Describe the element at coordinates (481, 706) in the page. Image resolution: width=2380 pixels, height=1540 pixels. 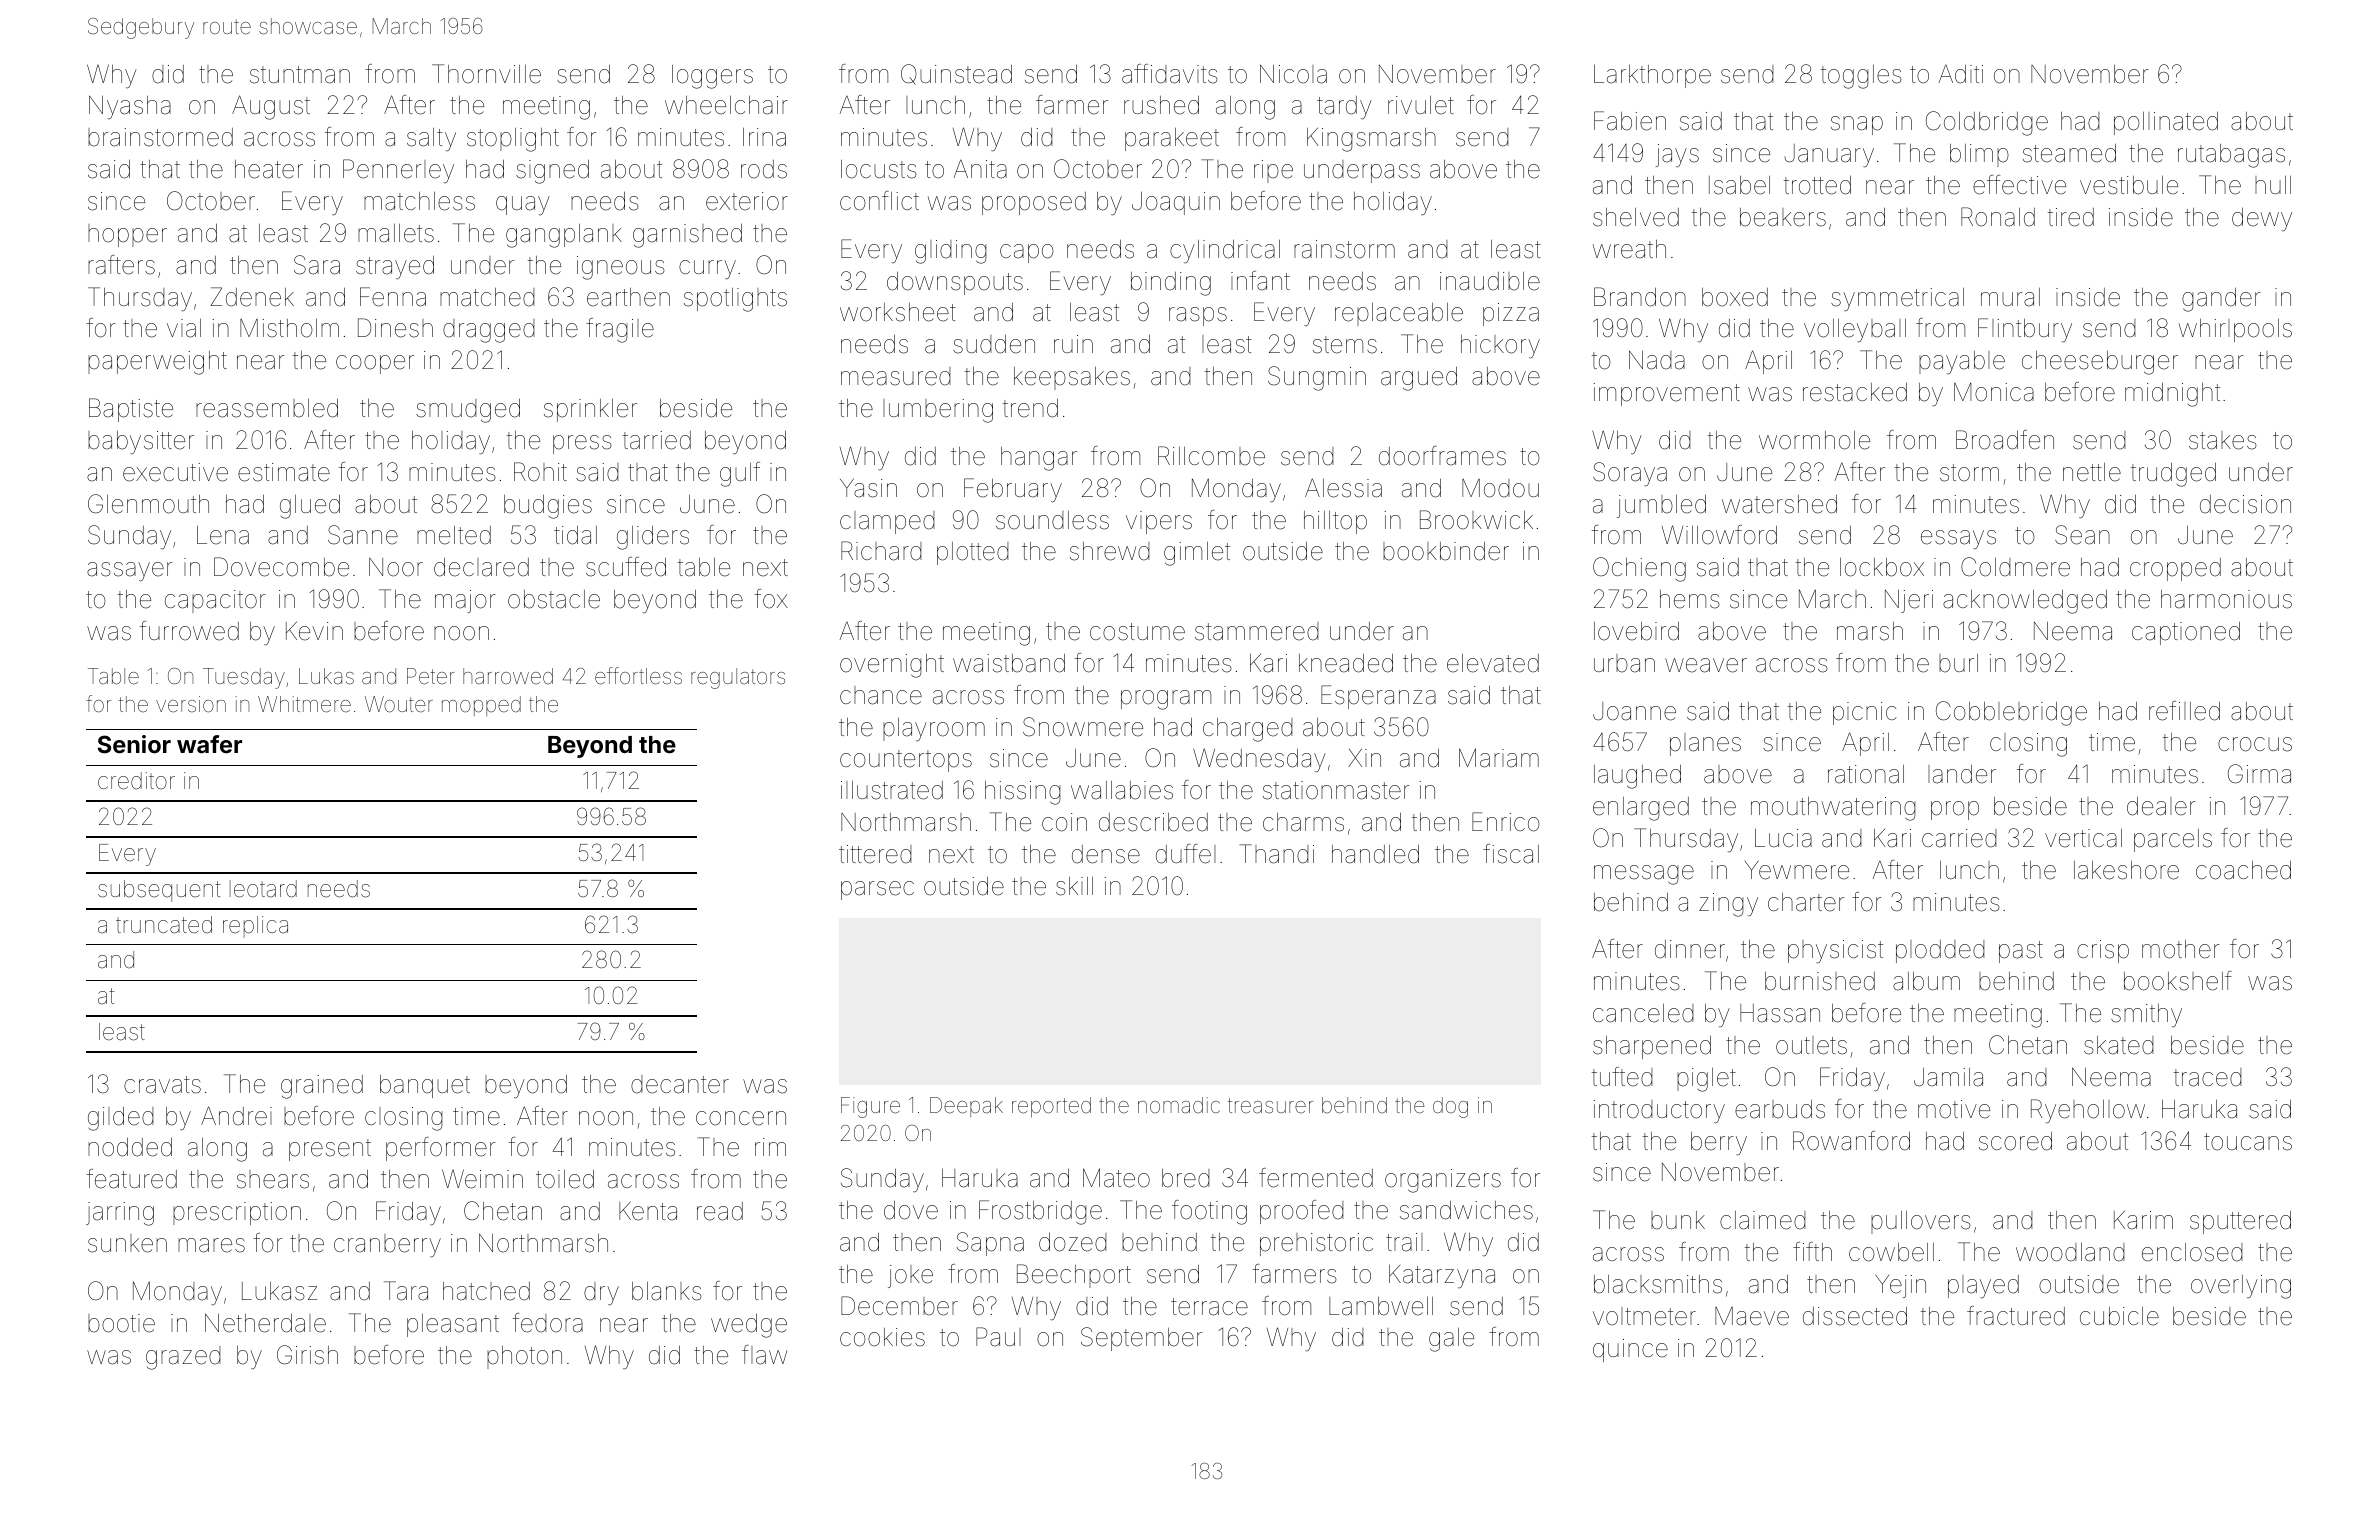
I see `mopped` at that location.
